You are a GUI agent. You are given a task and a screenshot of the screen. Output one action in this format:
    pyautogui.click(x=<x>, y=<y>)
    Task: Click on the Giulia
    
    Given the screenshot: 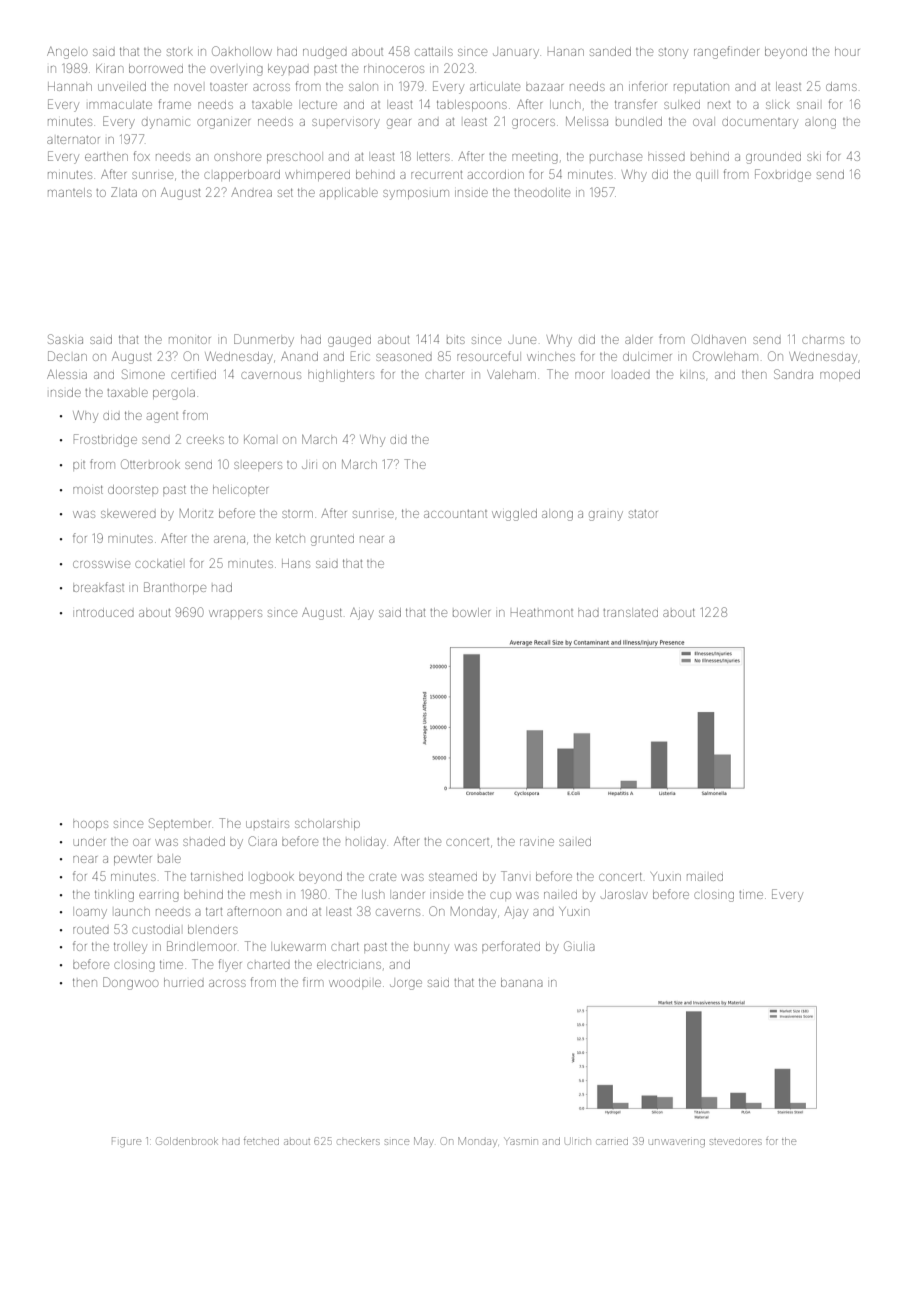 What is the action you would take?
    pyautogui.click(x=579, y=946)
